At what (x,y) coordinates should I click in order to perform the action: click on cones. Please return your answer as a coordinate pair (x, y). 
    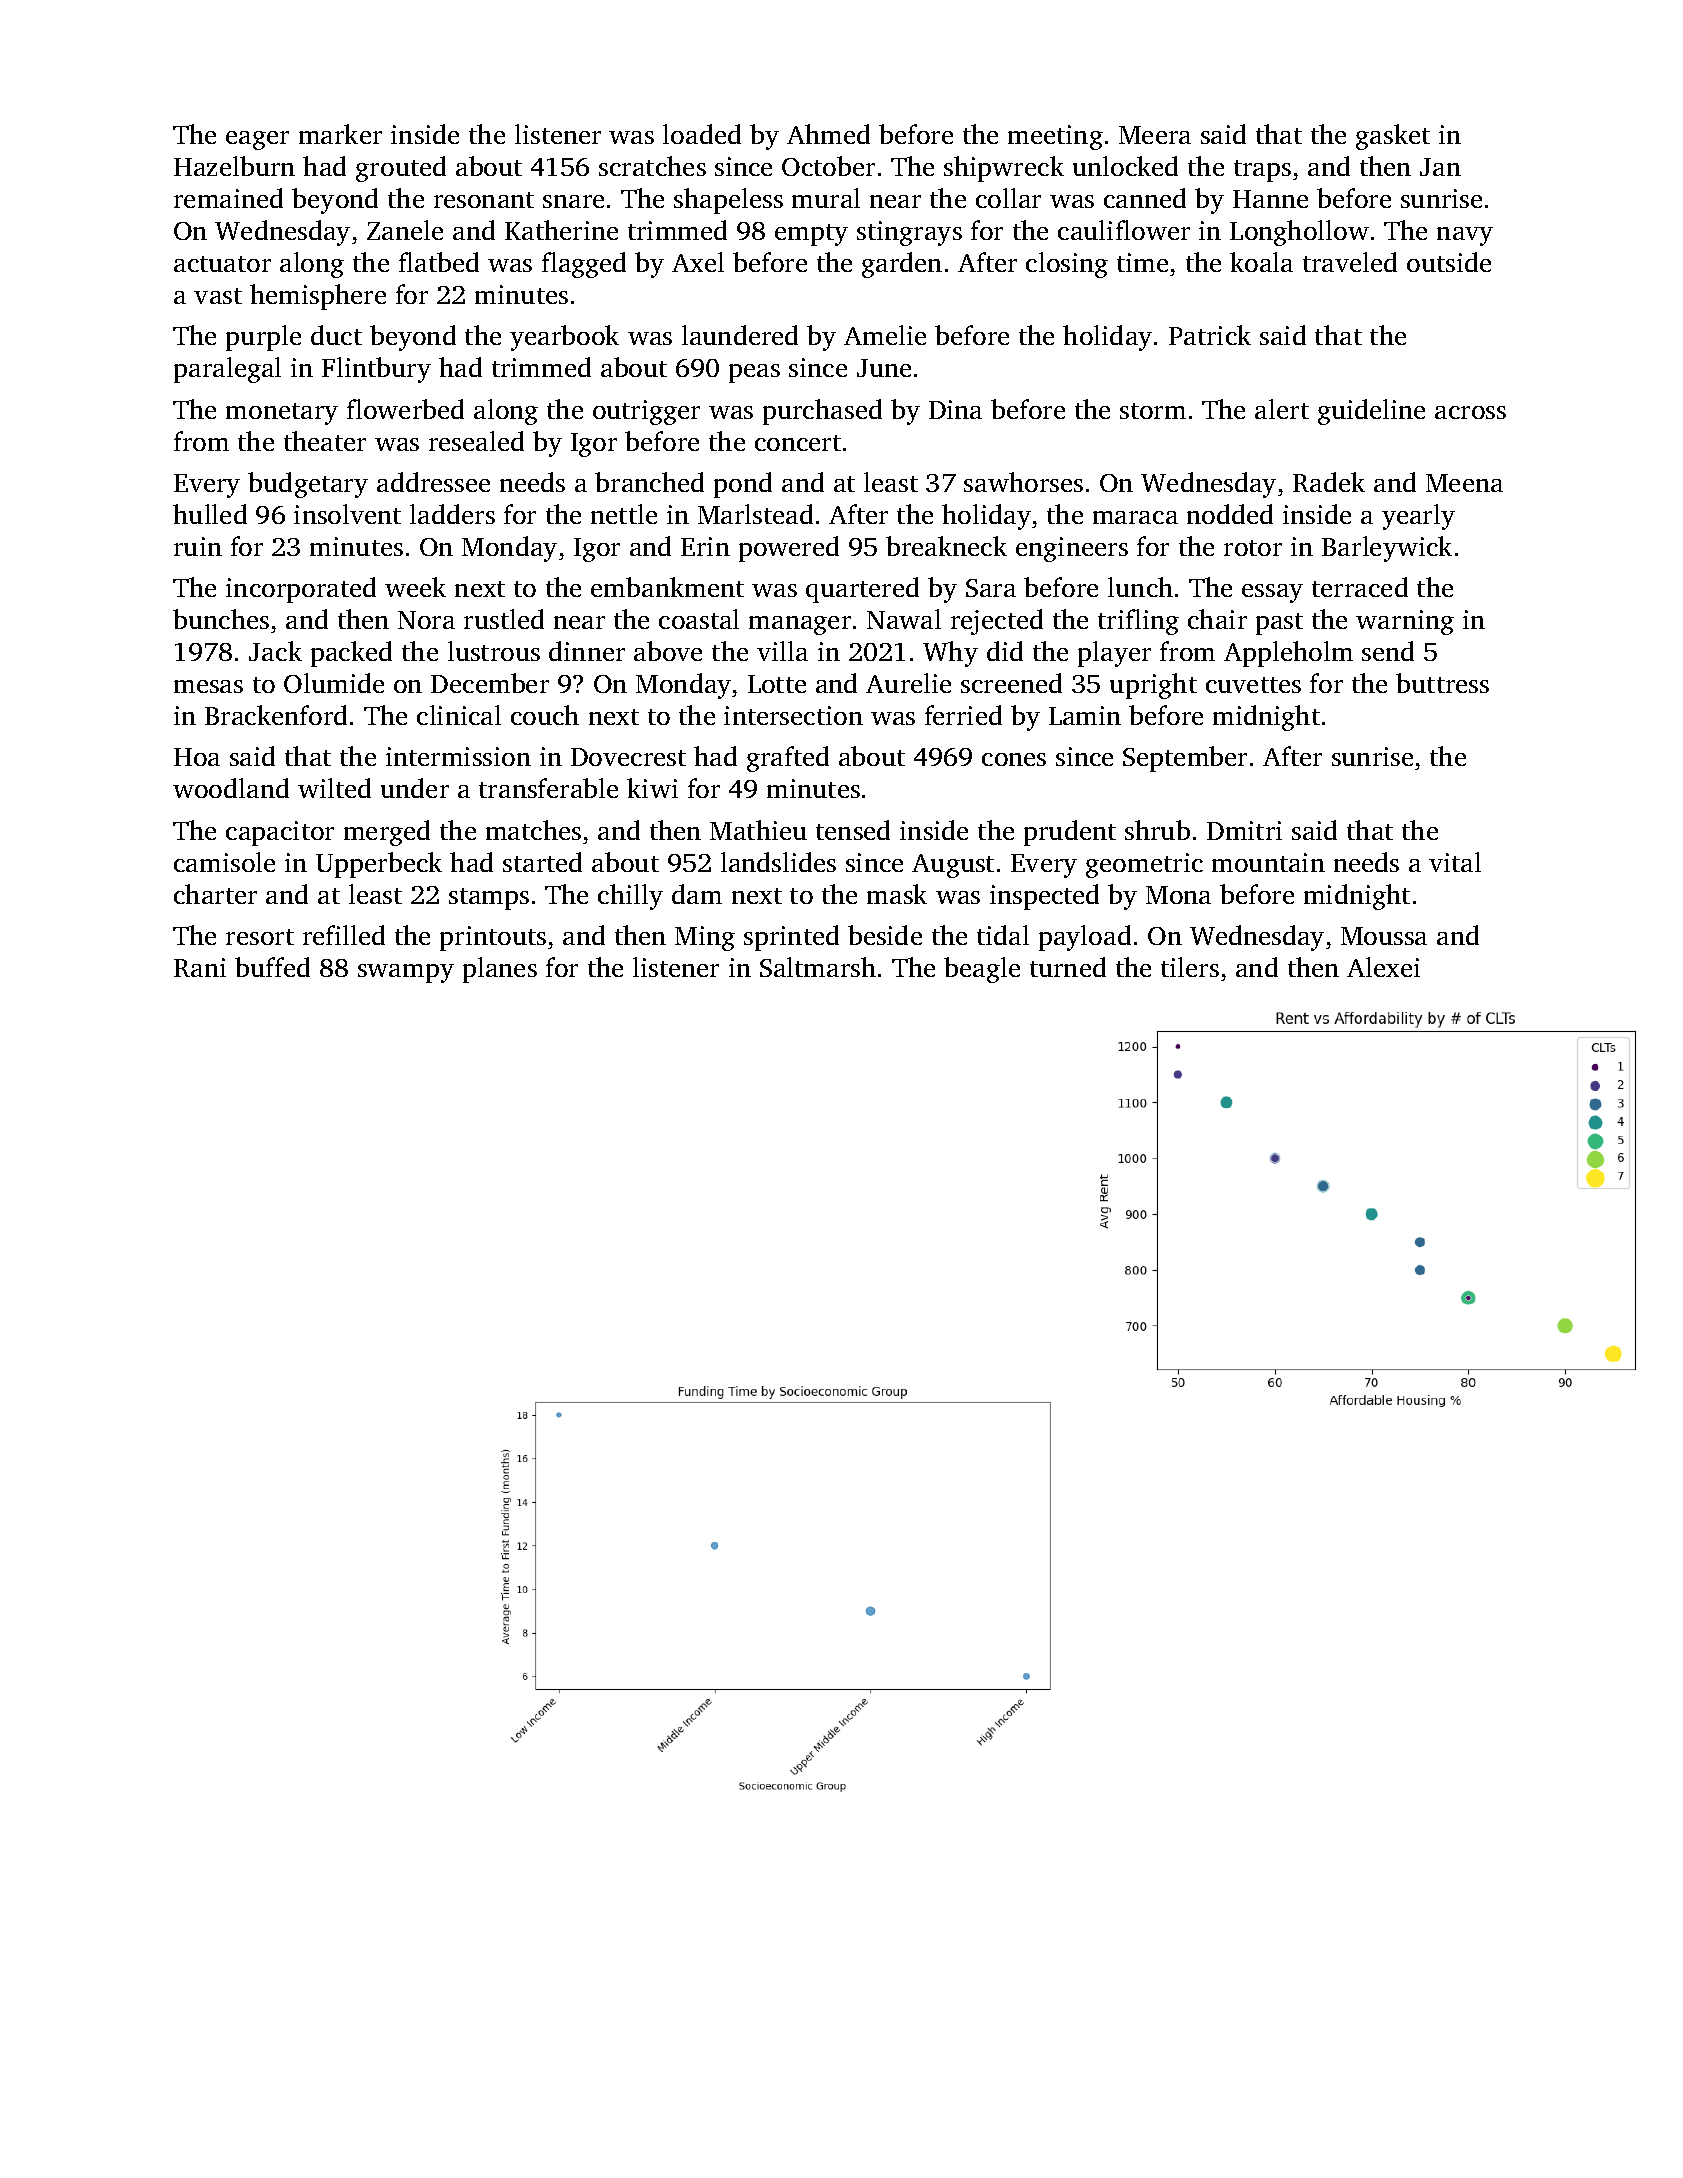
    Looking at the image, I should click on (1014, 759).
